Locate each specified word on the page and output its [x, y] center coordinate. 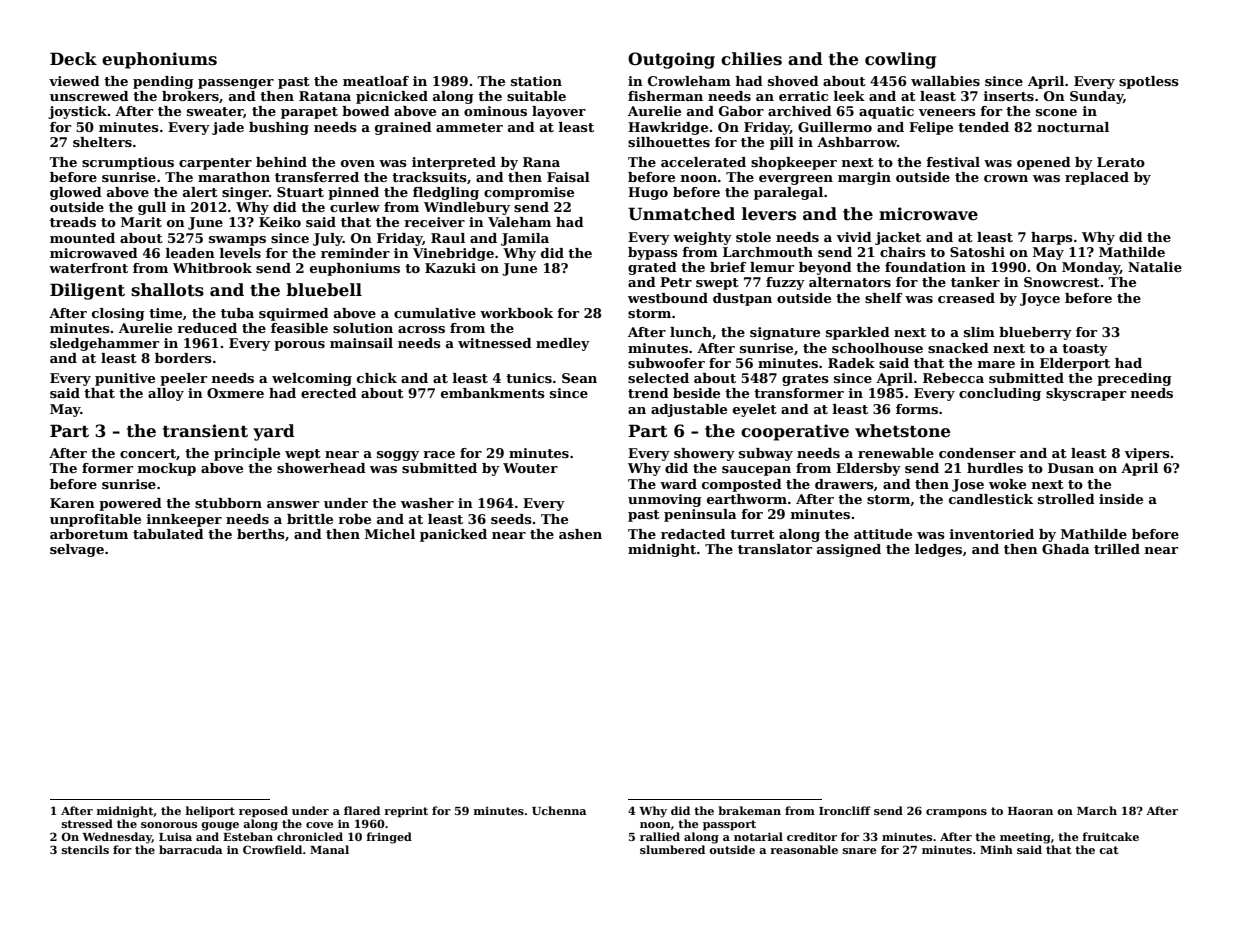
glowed [76, 193]
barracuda [190, 849]
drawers [844, 484]
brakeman [749, 810]
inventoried [992, 534]
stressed [87, 823]
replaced [1097, 178]
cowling [900, 60]
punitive [125, 379]
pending [163, 82]
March [1097, 810]
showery [704, 454]
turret [752, 534]
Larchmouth [768, 252]
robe [354, 519]
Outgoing [671, 60]
